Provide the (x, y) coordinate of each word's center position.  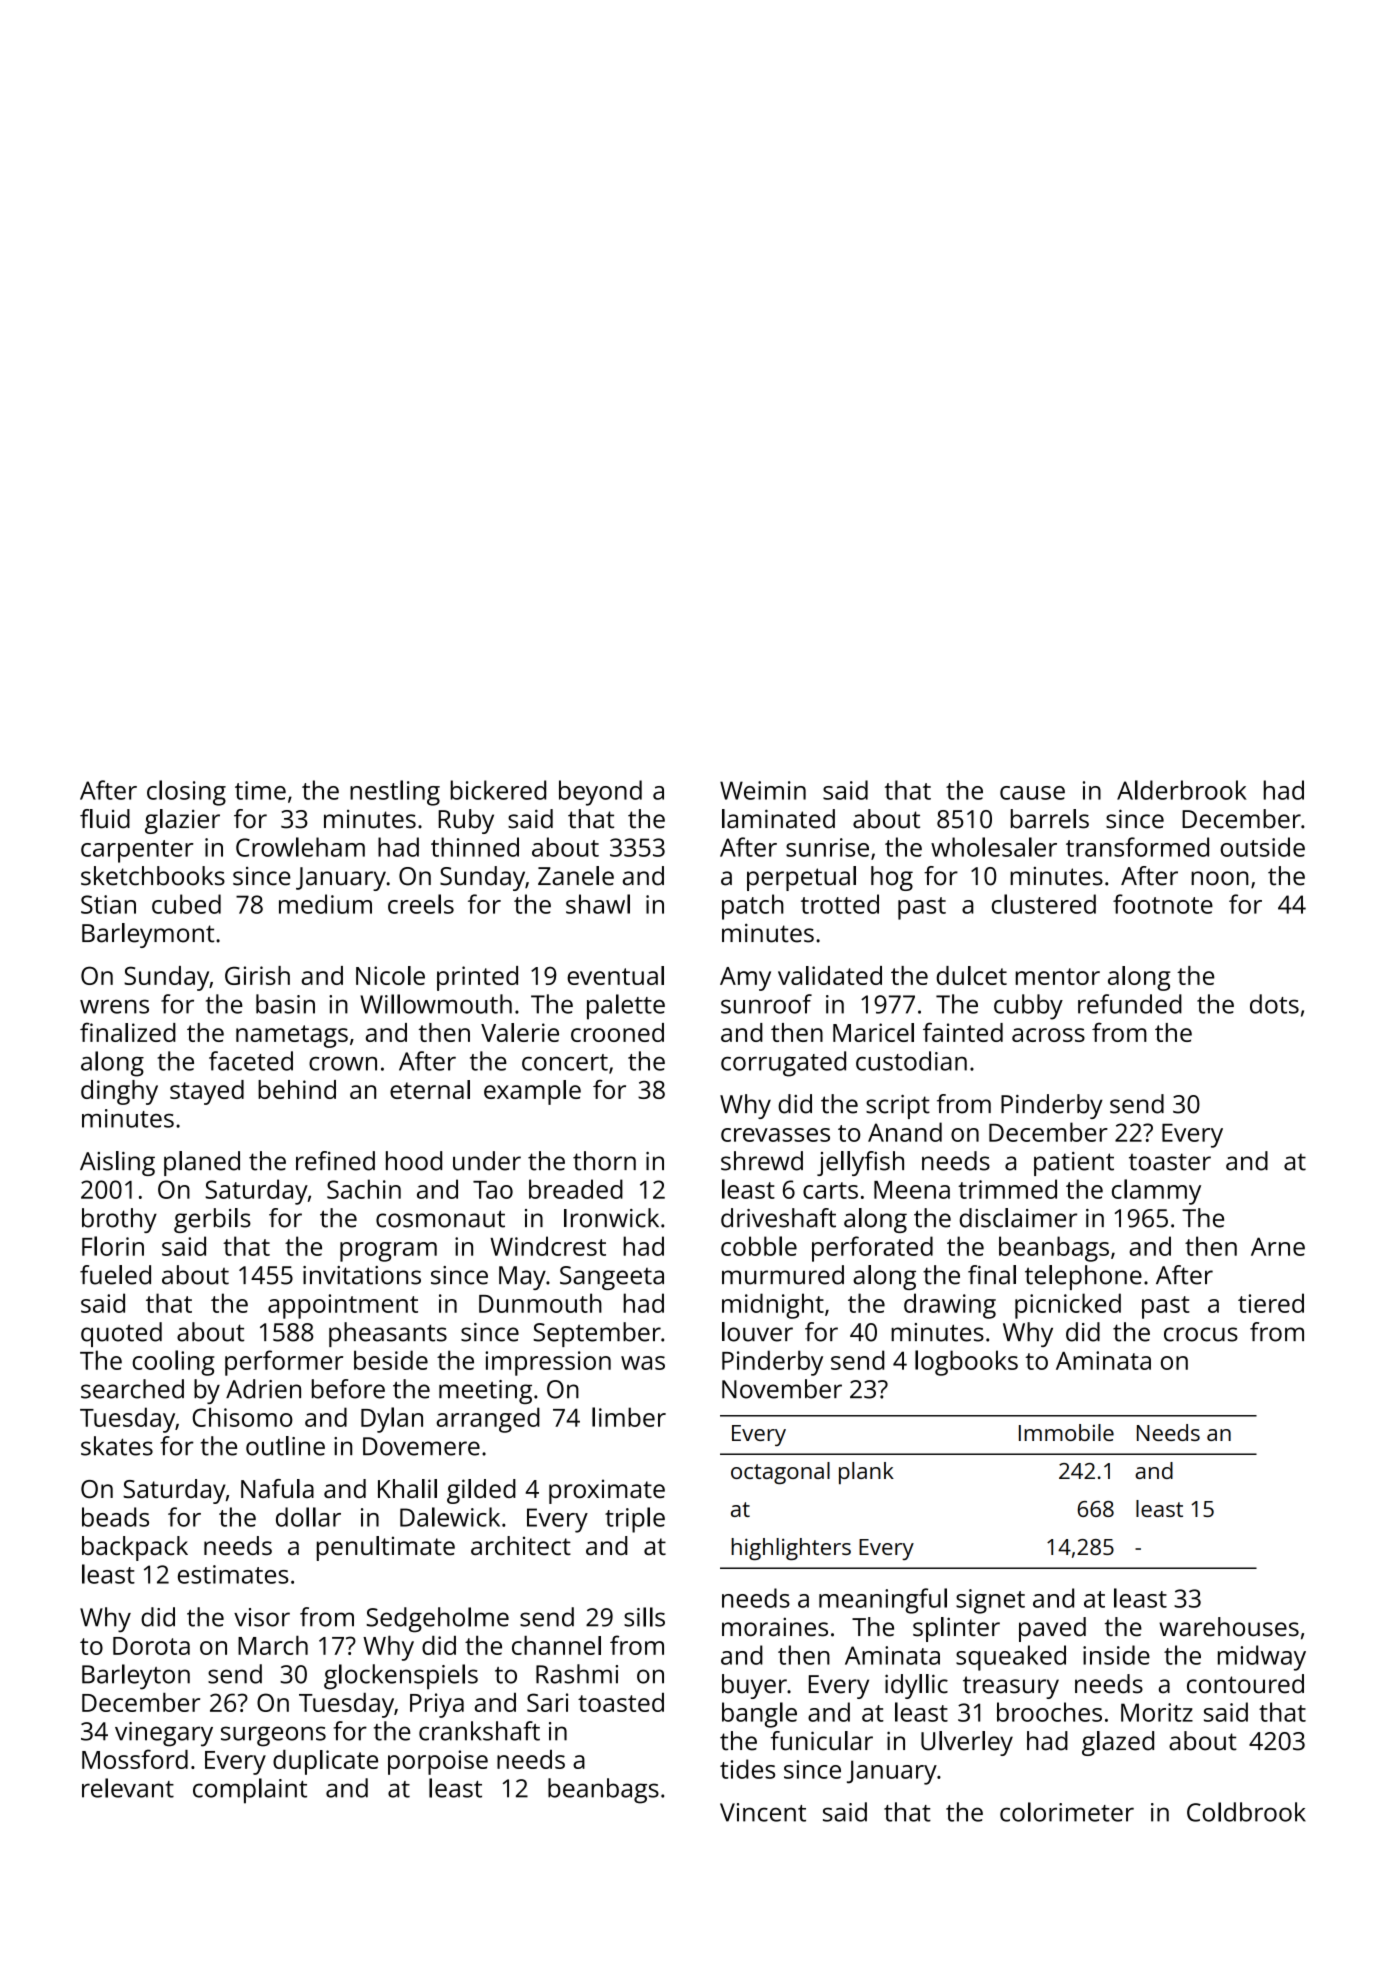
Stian (108, 904)
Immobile (1066, 1432)
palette (626, 1007)
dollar (308, 1517)
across (1048, 1035)
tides (747, 1769)
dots (1274, 1004)
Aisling (117, 1163)
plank (866, 1473)
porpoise (438, 1762)
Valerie (520, 1032)
